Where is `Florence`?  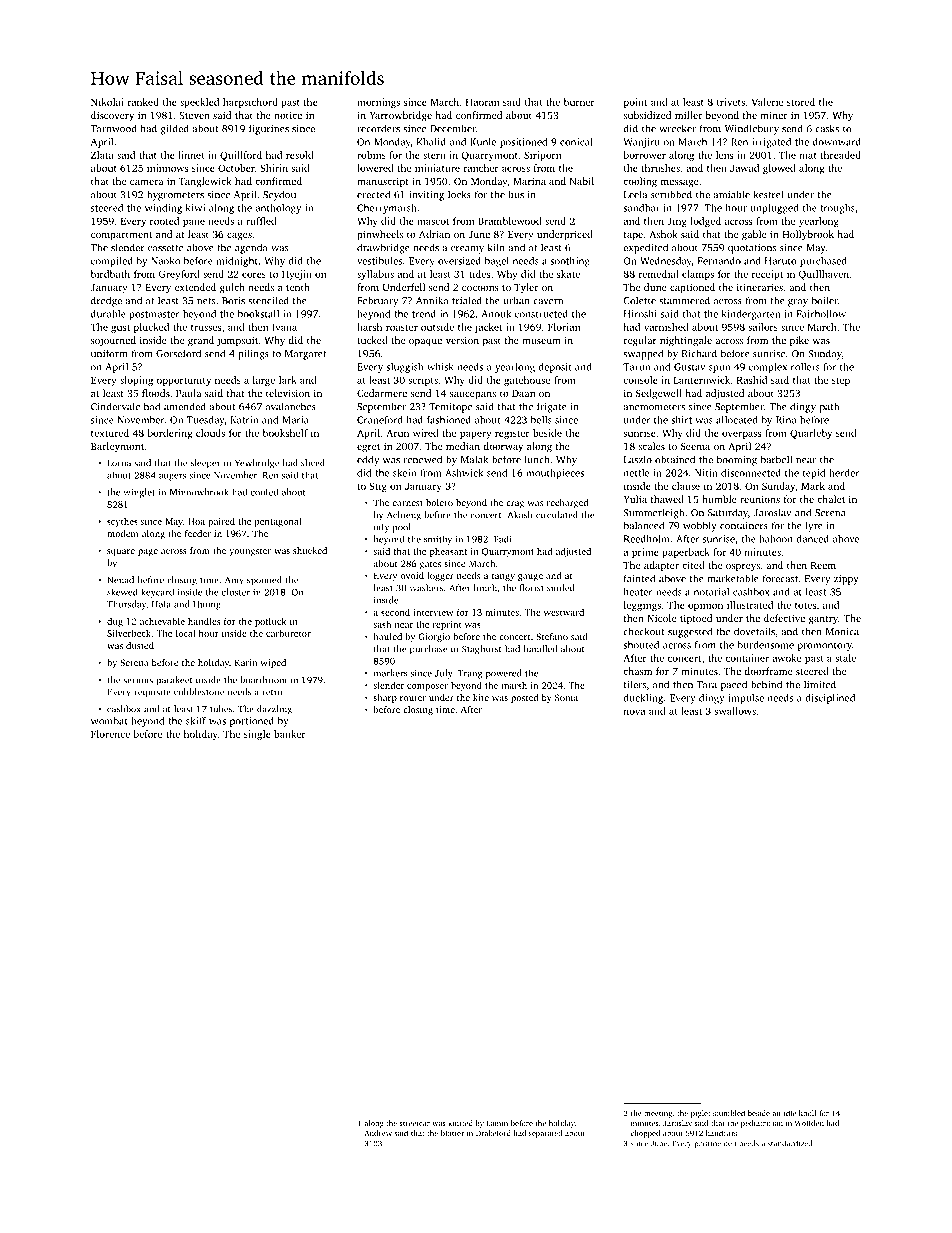 Florence is located at coordinates (110, 734).
